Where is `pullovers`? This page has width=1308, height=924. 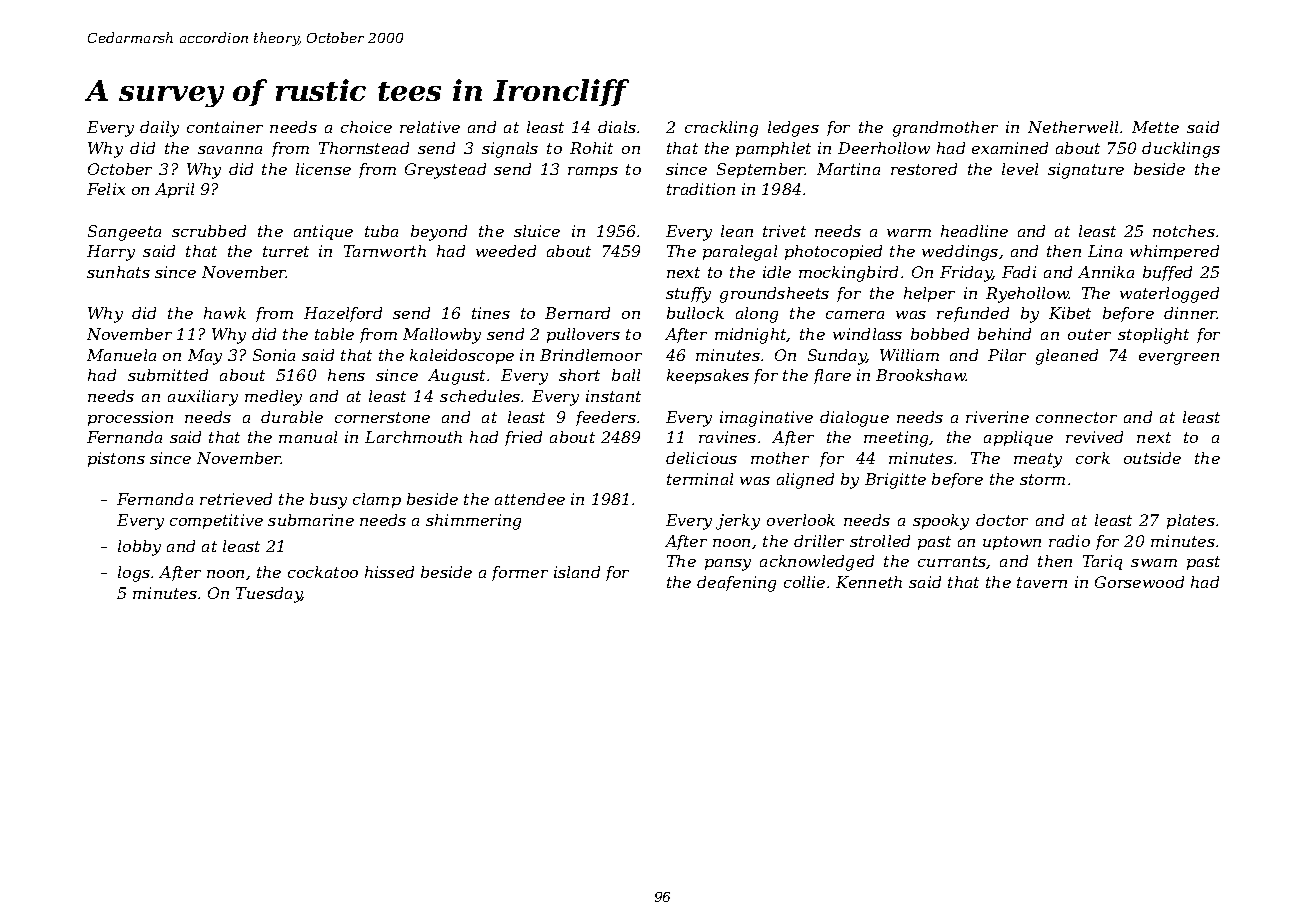 pullovers is located at coordinates (583, 335).
